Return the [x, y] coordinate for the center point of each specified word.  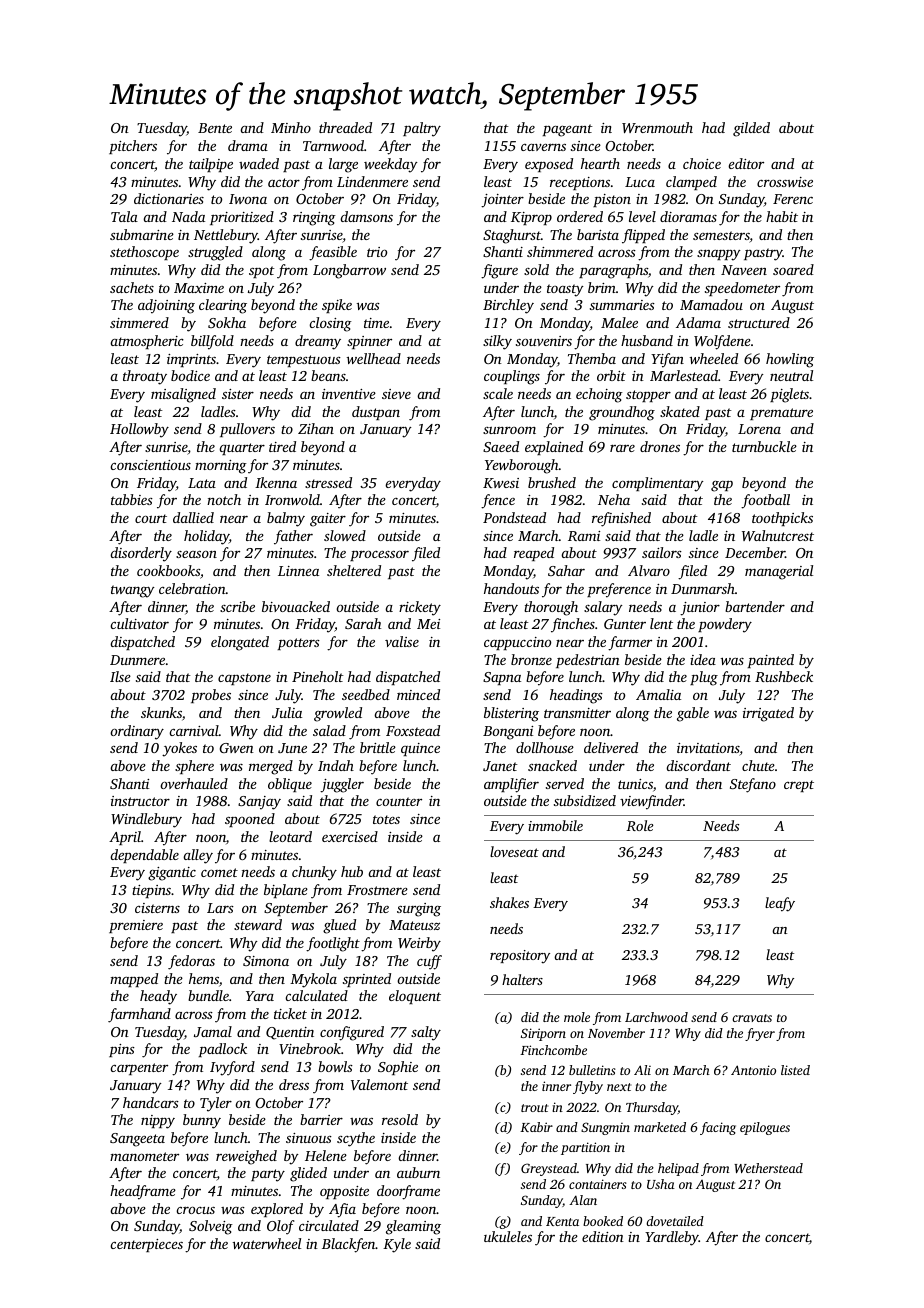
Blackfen [349, 1245]
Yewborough [522, 466]
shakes [509, 902]
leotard [290, 836]
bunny [202, 1121]
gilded [751, 129]
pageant [568, 130]
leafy [780, 904]
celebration [192, 588]
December [755, 552]
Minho [291, 127]
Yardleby [672, 1238]
